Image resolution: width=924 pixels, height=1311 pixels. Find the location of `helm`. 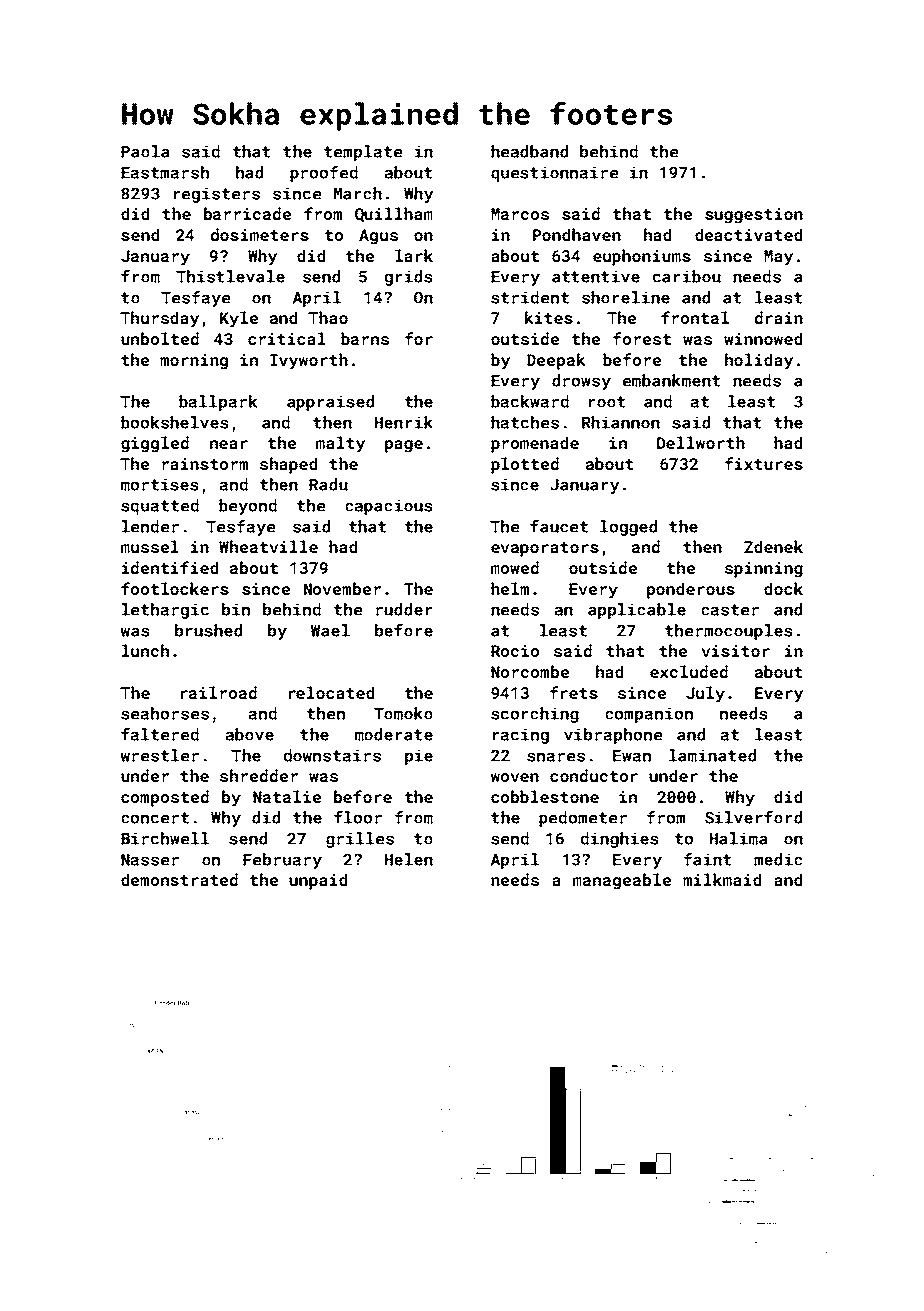

helm is located at coordinates (510, 588).
